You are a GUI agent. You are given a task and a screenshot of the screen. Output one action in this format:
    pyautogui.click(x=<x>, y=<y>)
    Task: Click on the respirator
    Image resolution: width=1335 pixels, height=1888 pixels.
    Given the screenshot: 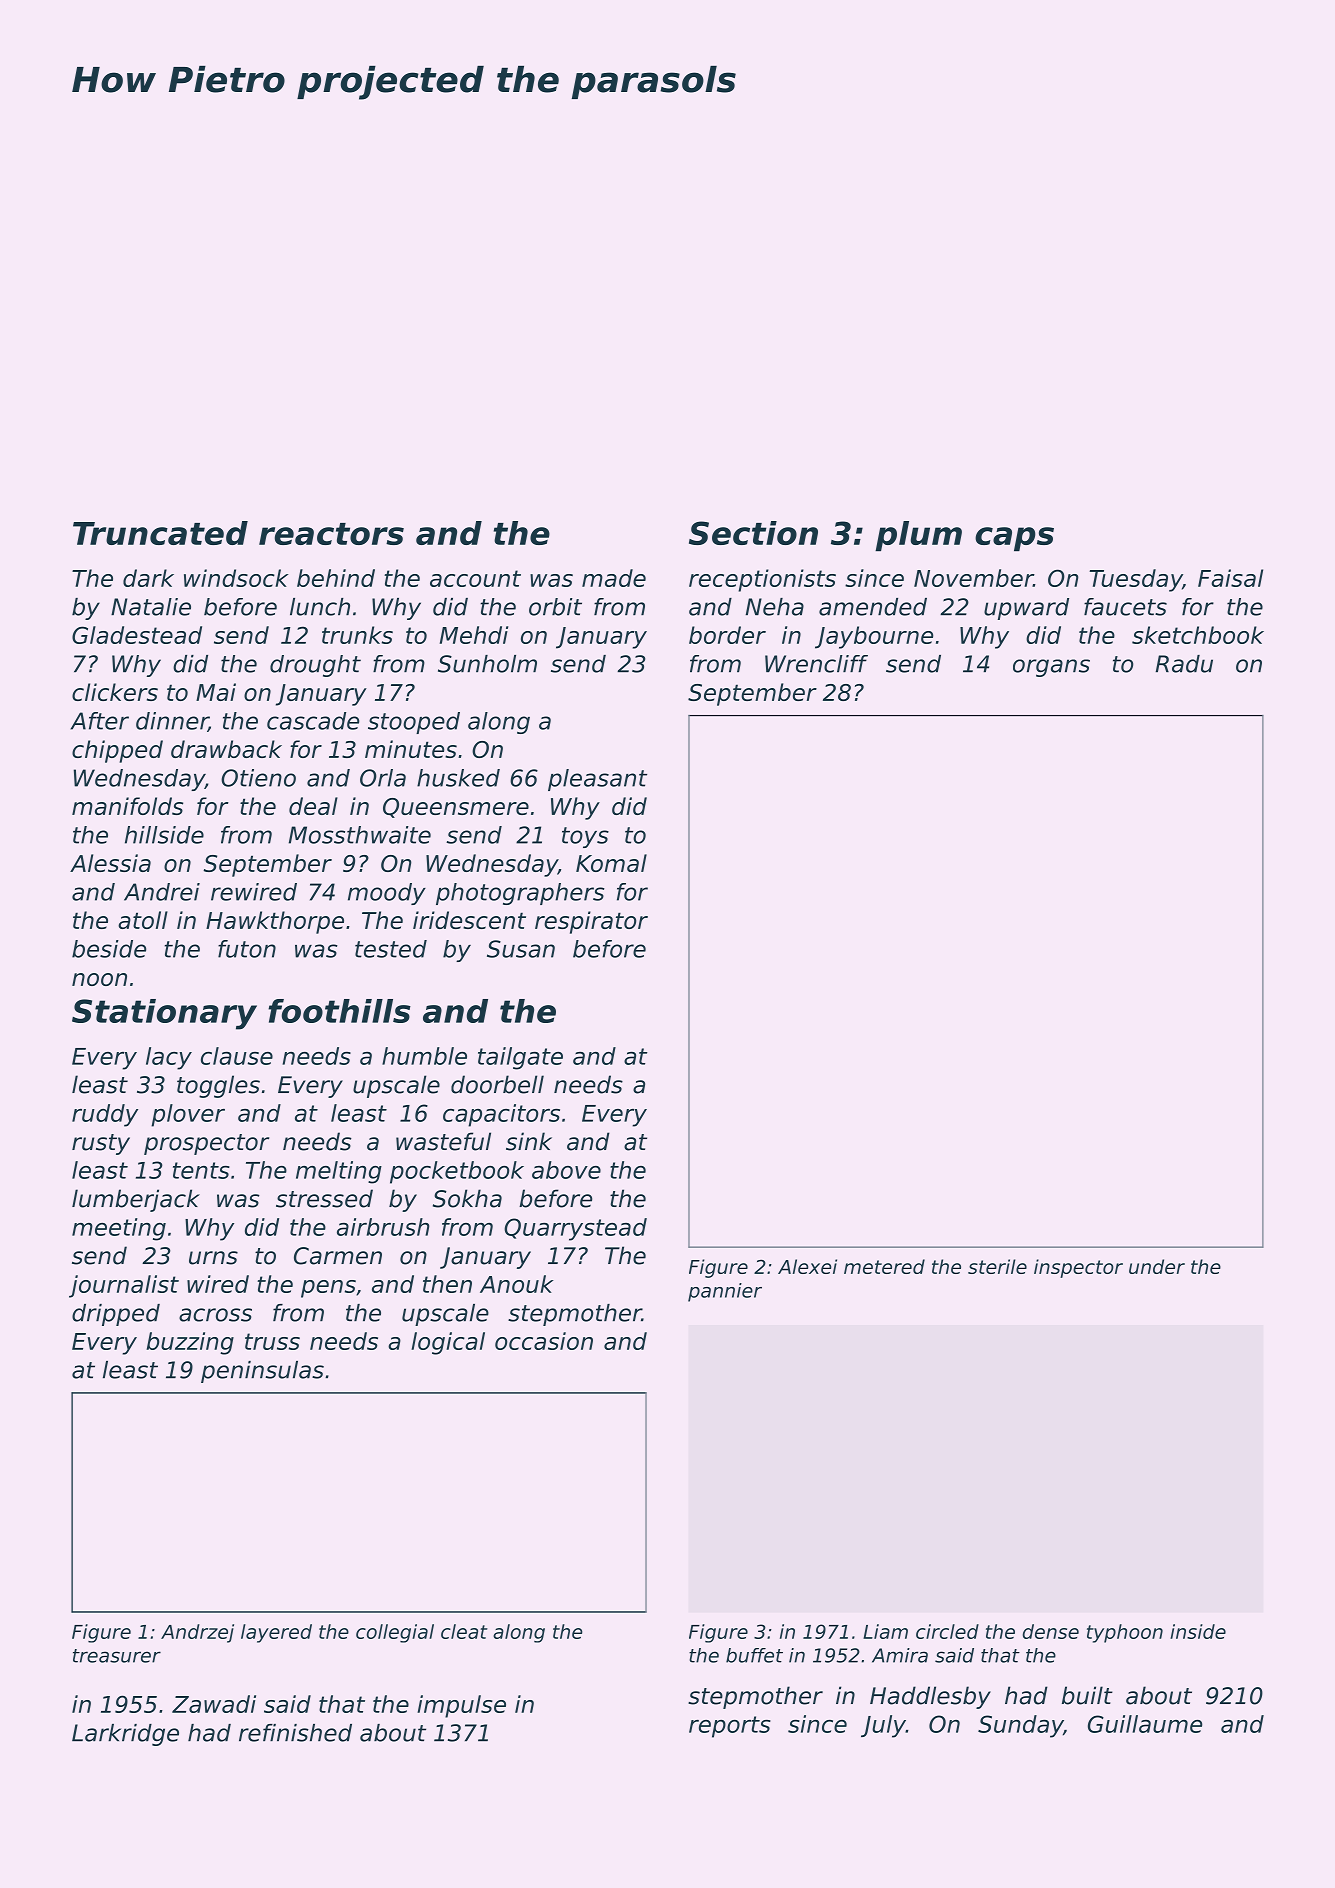 What is the action you would take?
    pyautogui.click(x=591, y=922)
